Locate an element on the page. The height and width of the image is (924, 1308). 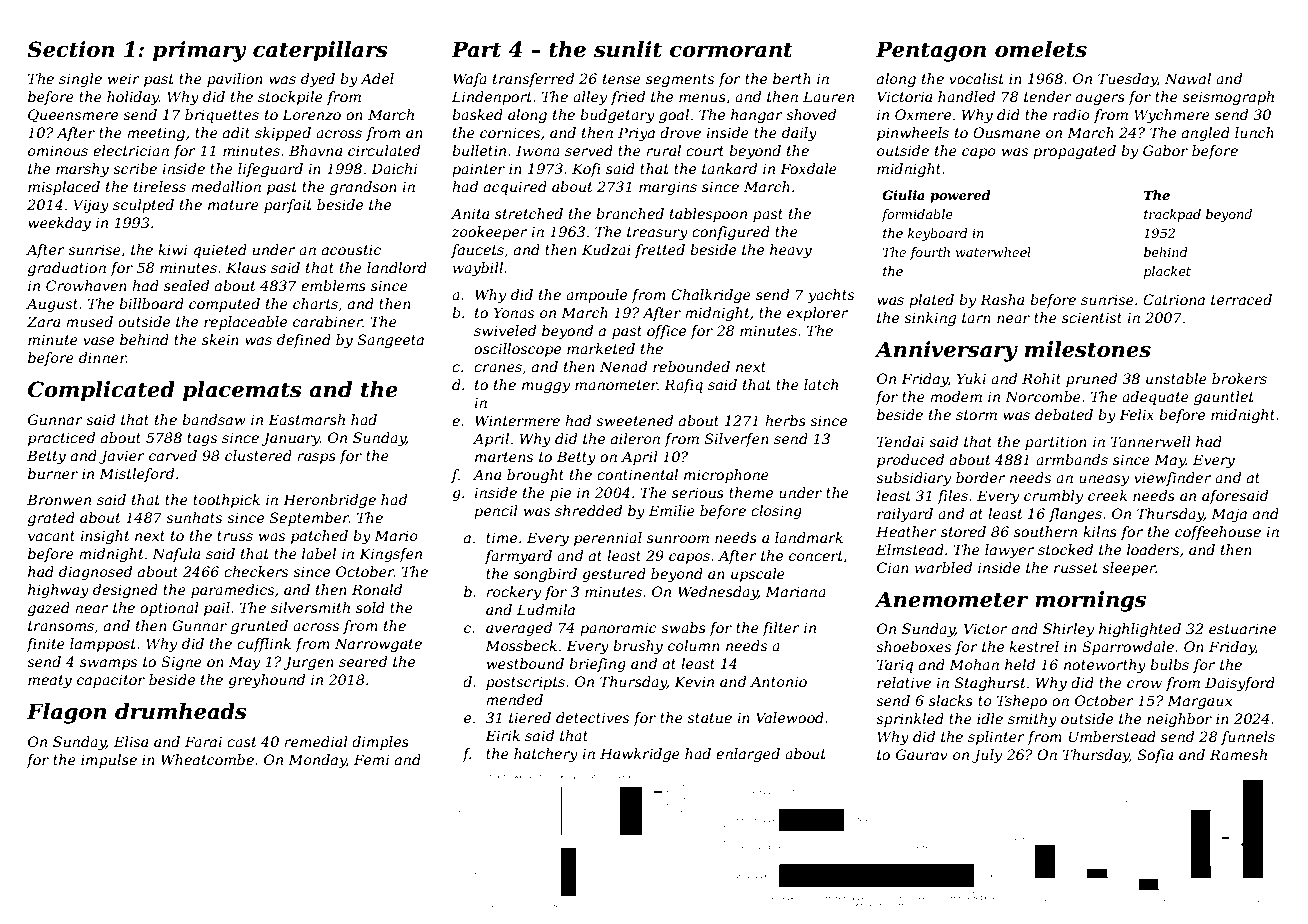
cormorant is located at coordinates (731, 50).
